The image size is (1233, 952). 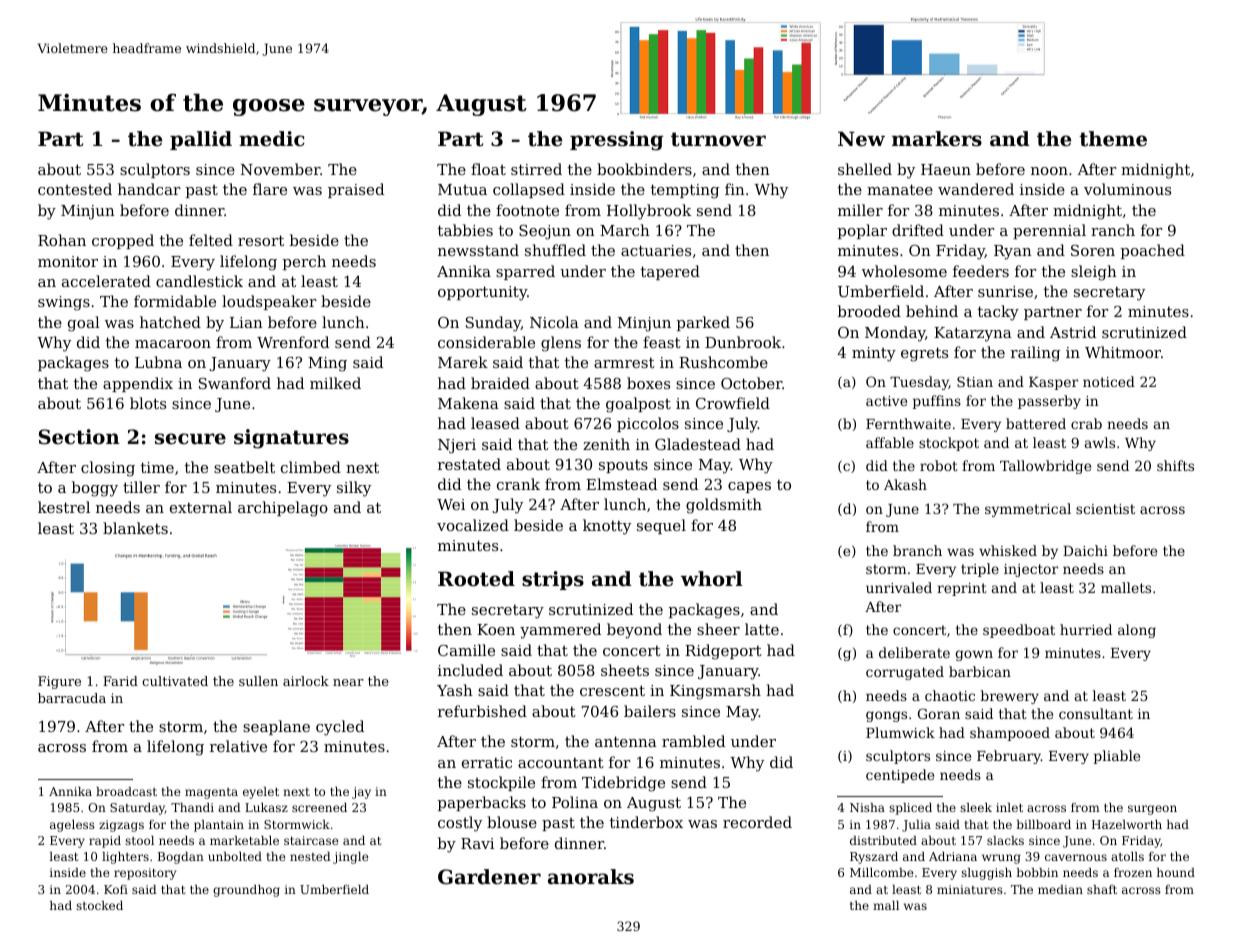 I want to click on theme, so click(x=1113, y=139).
